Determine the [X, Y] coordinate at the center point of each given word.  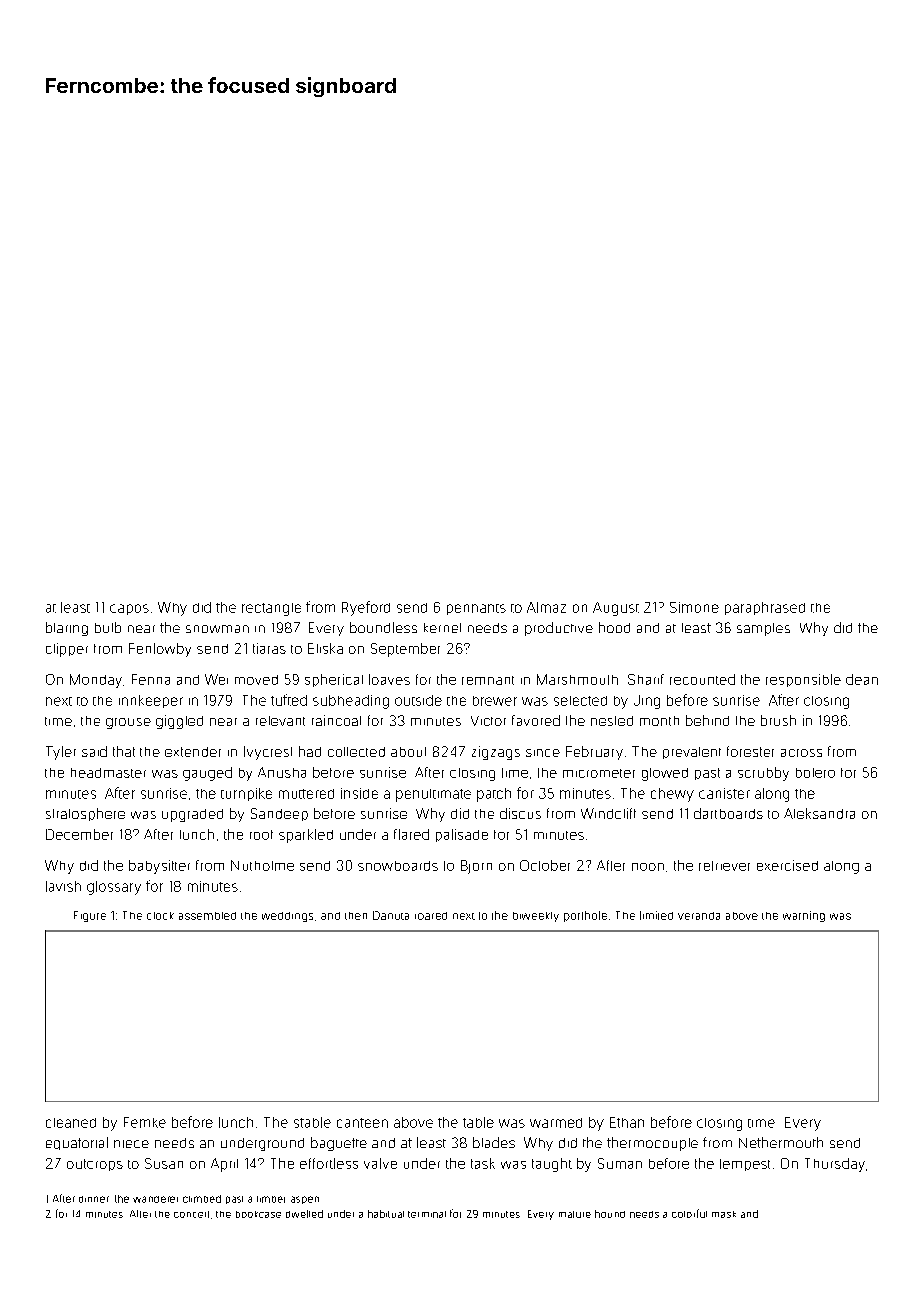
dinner [94, 1199]
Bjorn [476, 867]
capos [129, 609]
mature [575, 1214]
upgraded [192, 815]
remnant [488, 680]
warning [804, 916]
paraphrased [765, 608]
